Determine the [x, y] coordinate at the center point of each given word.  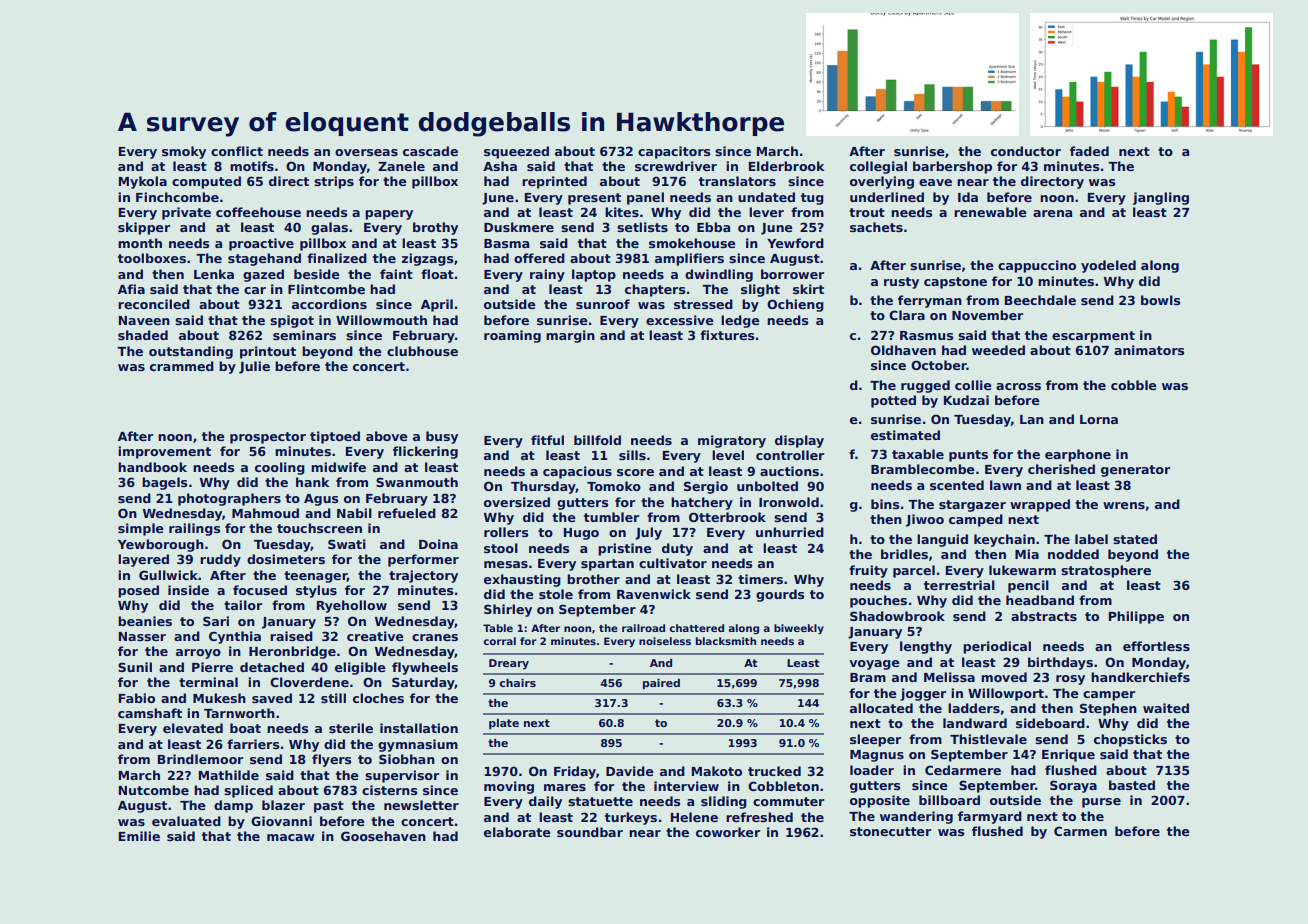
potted [893, 401]
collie [973, 385]
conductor [1026, 151]
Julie [254, 367]
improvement [164, 452]
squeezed [516, 152]
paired [661, 684]
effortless [1156, 646]
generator [1135, 471]
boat [245, 728]
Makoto [717, 771]
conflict [237, 151]
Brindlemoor [200, 759]
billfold [597, 440]
